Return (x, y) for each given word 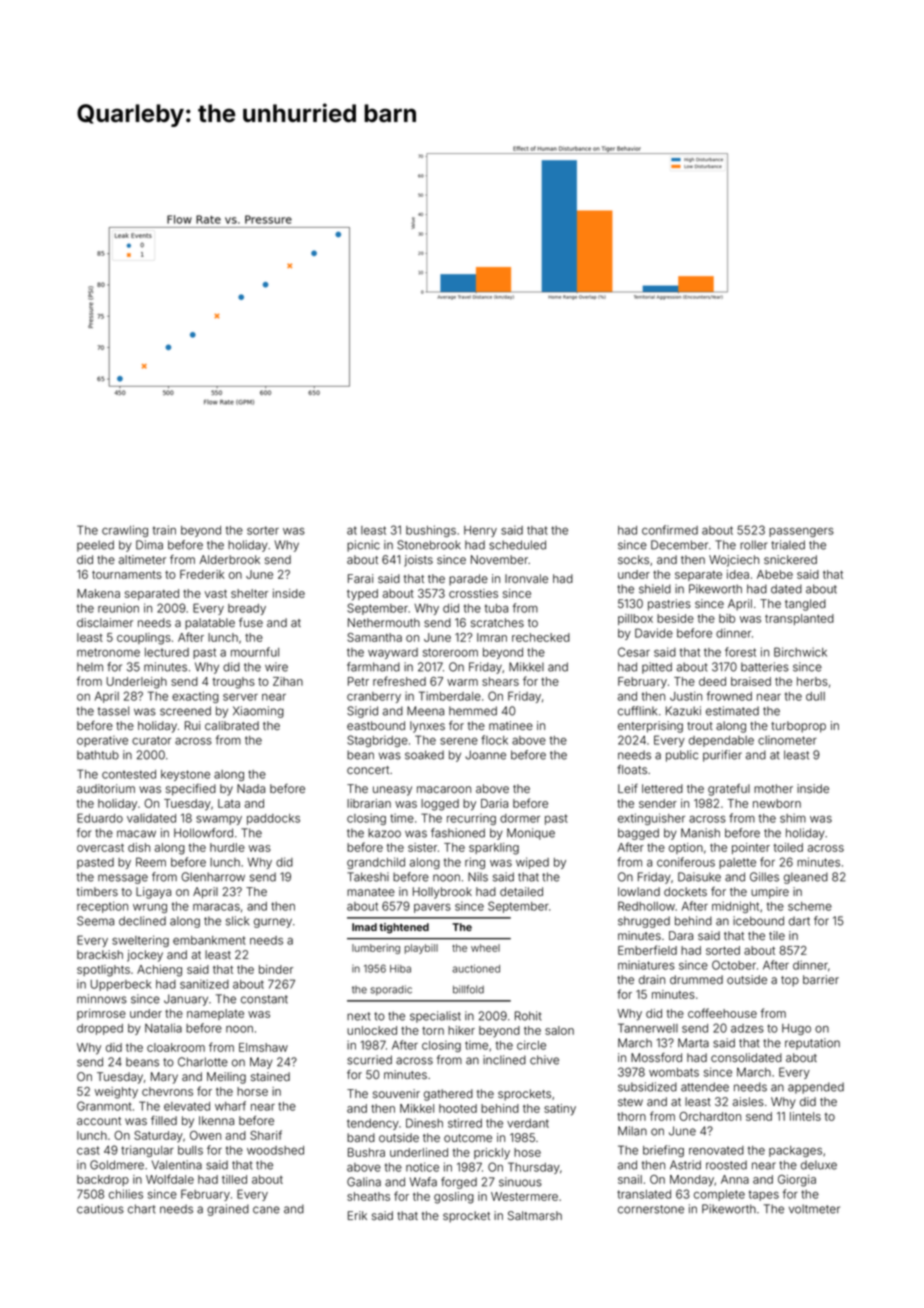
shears (500, 681)
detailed (521, 891)
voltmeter (814, 1209)
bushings (431, 531)
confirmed (670, 530)
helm (90, 667)
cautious (100, 1209)
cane (266, 1210)
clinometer (787, 740)
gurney (273, 923)
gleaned (806, 878)
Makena (98, 593)
